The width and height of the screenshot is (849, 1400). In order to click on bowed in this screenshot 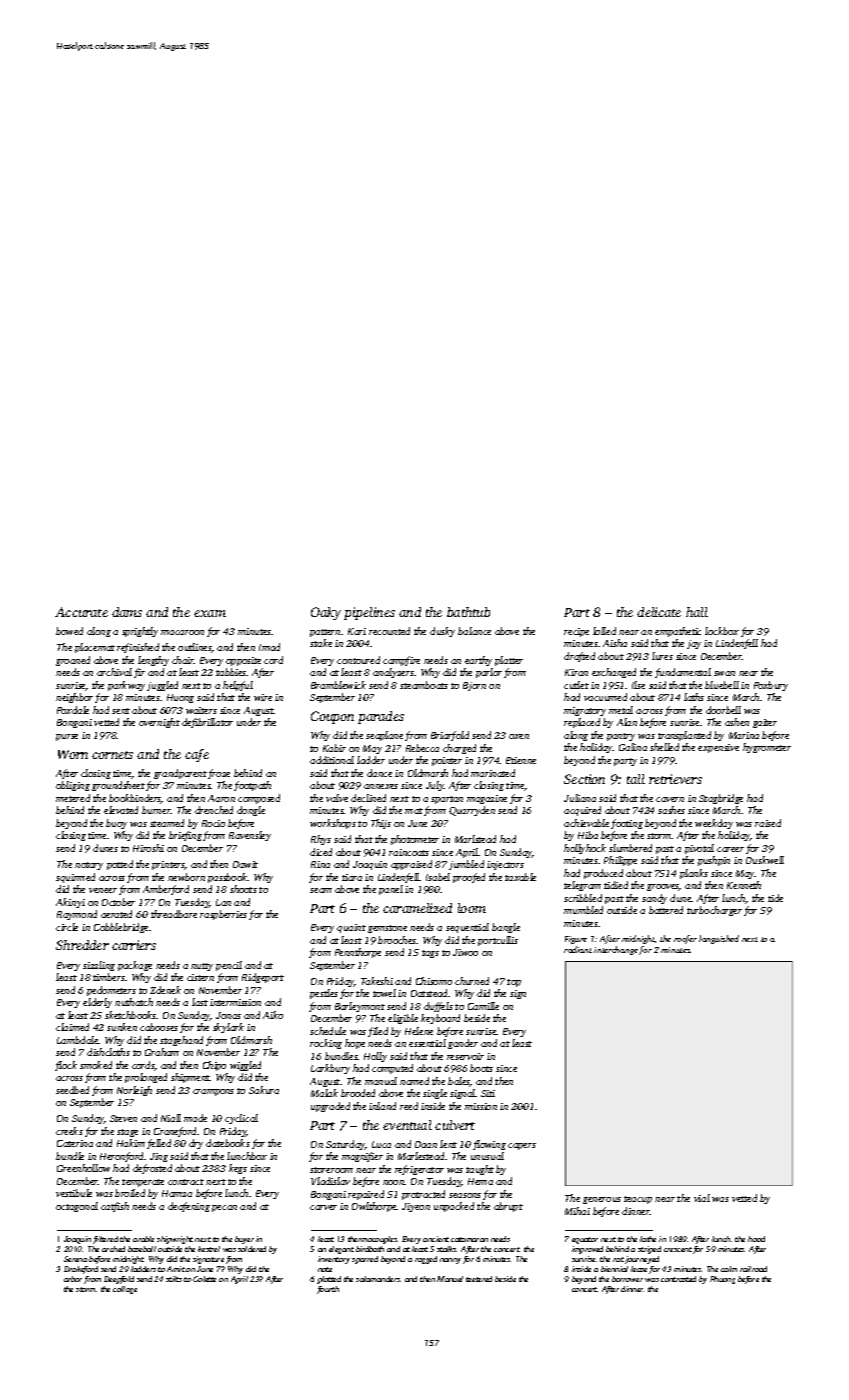, I will do `click(69, 631)`.
